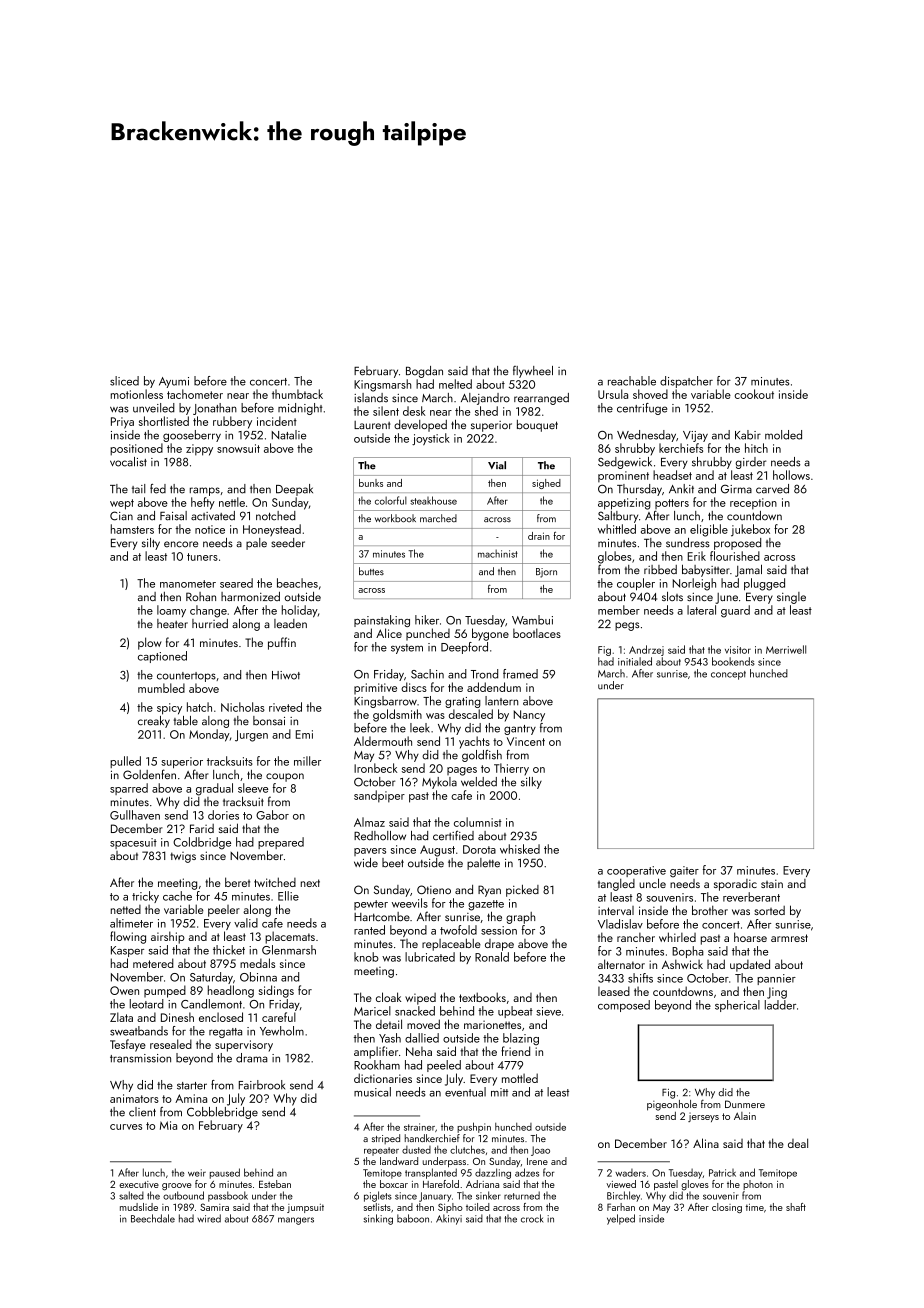  I want to click on dispatcher, so click(686, 382).
